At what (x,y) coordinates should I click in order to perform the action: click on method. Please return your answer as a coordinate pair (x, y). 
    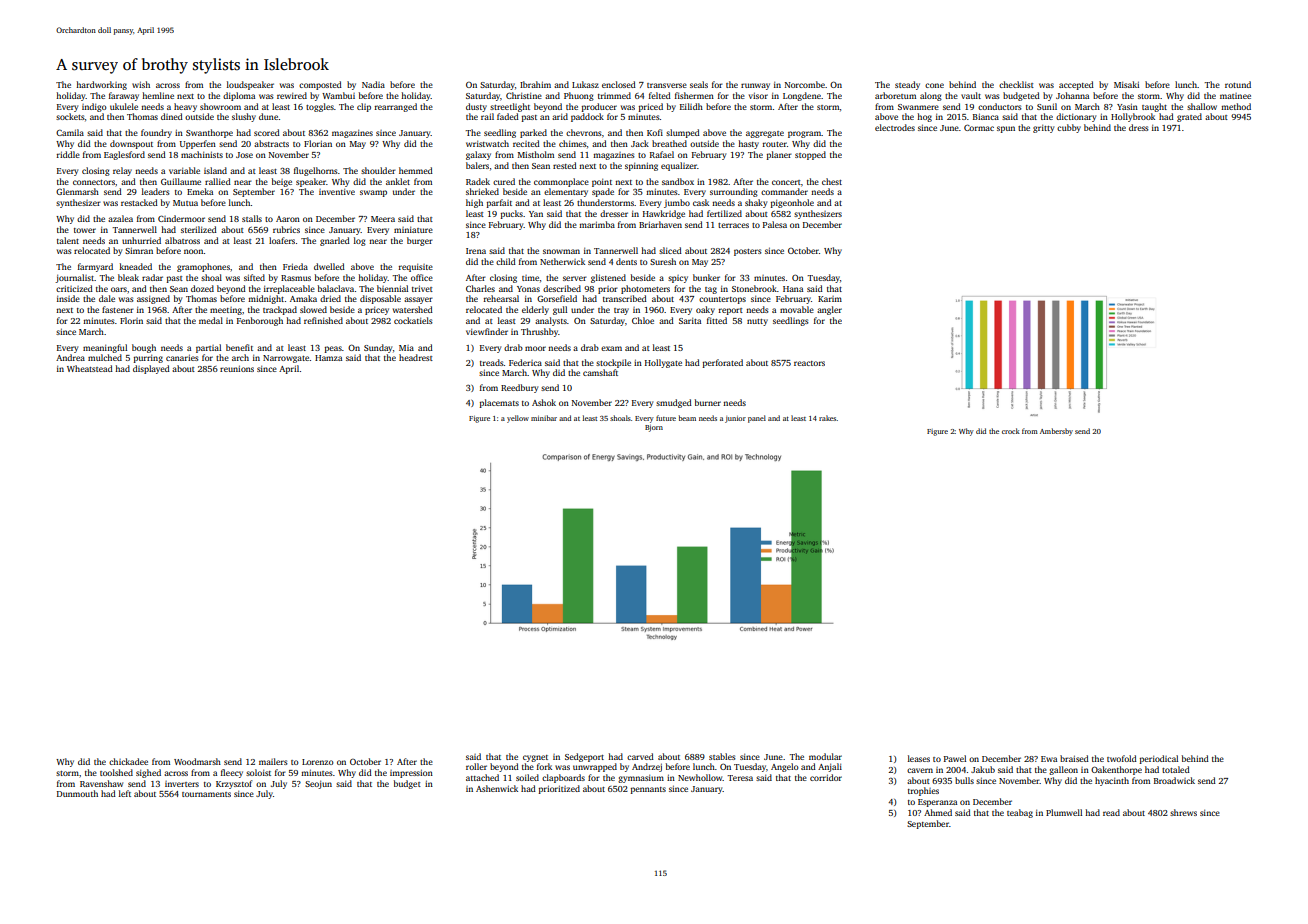
    Looking at the image, I should click on (1236, 106).
